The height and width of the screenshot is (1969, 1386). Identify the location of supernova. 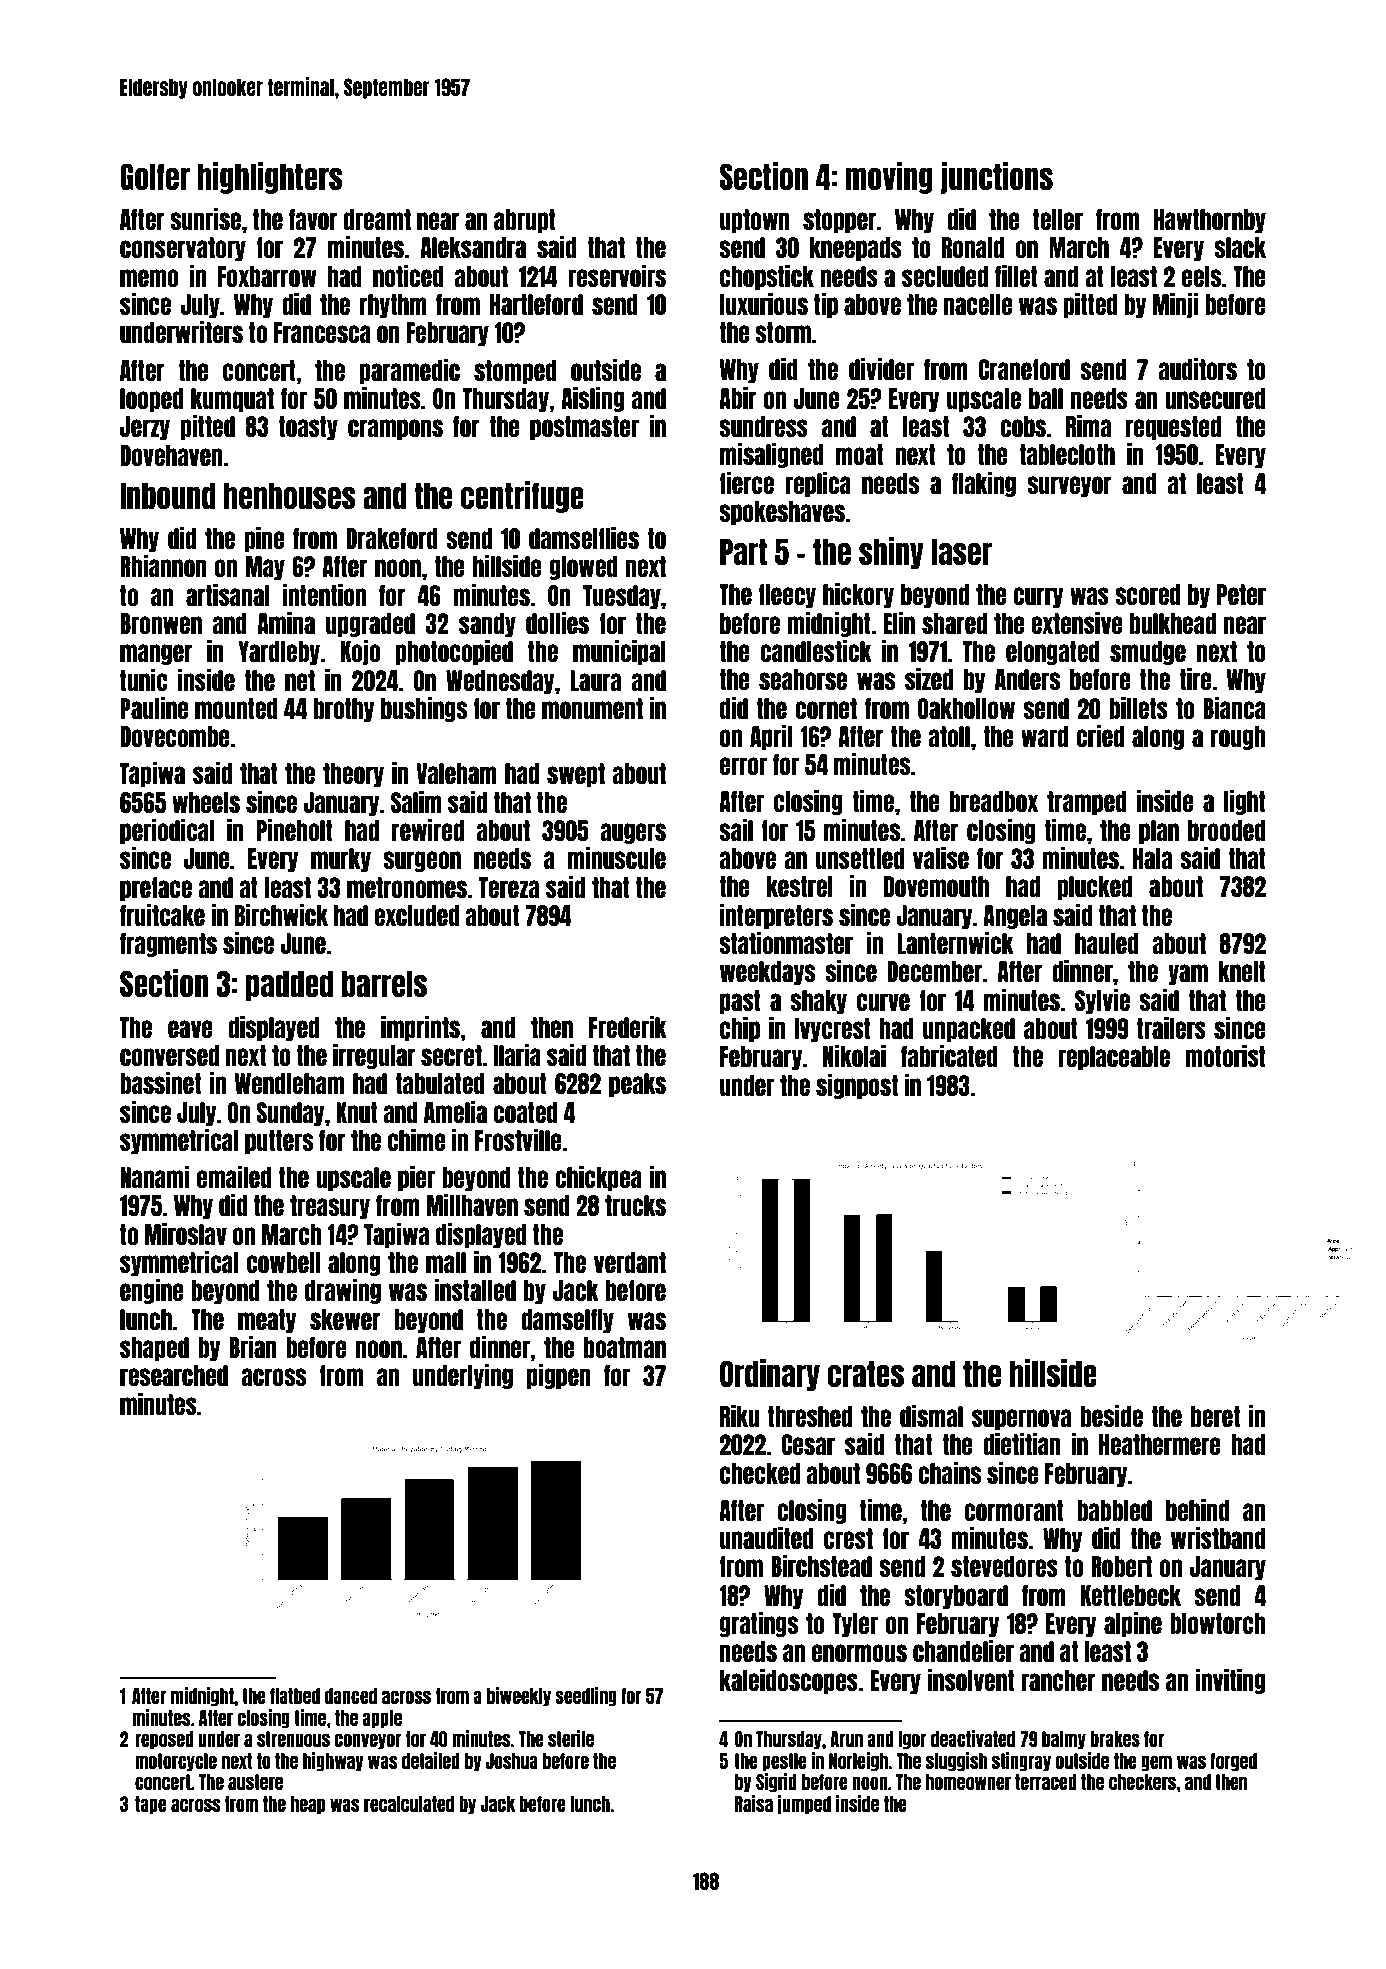
(1021, 1419).
